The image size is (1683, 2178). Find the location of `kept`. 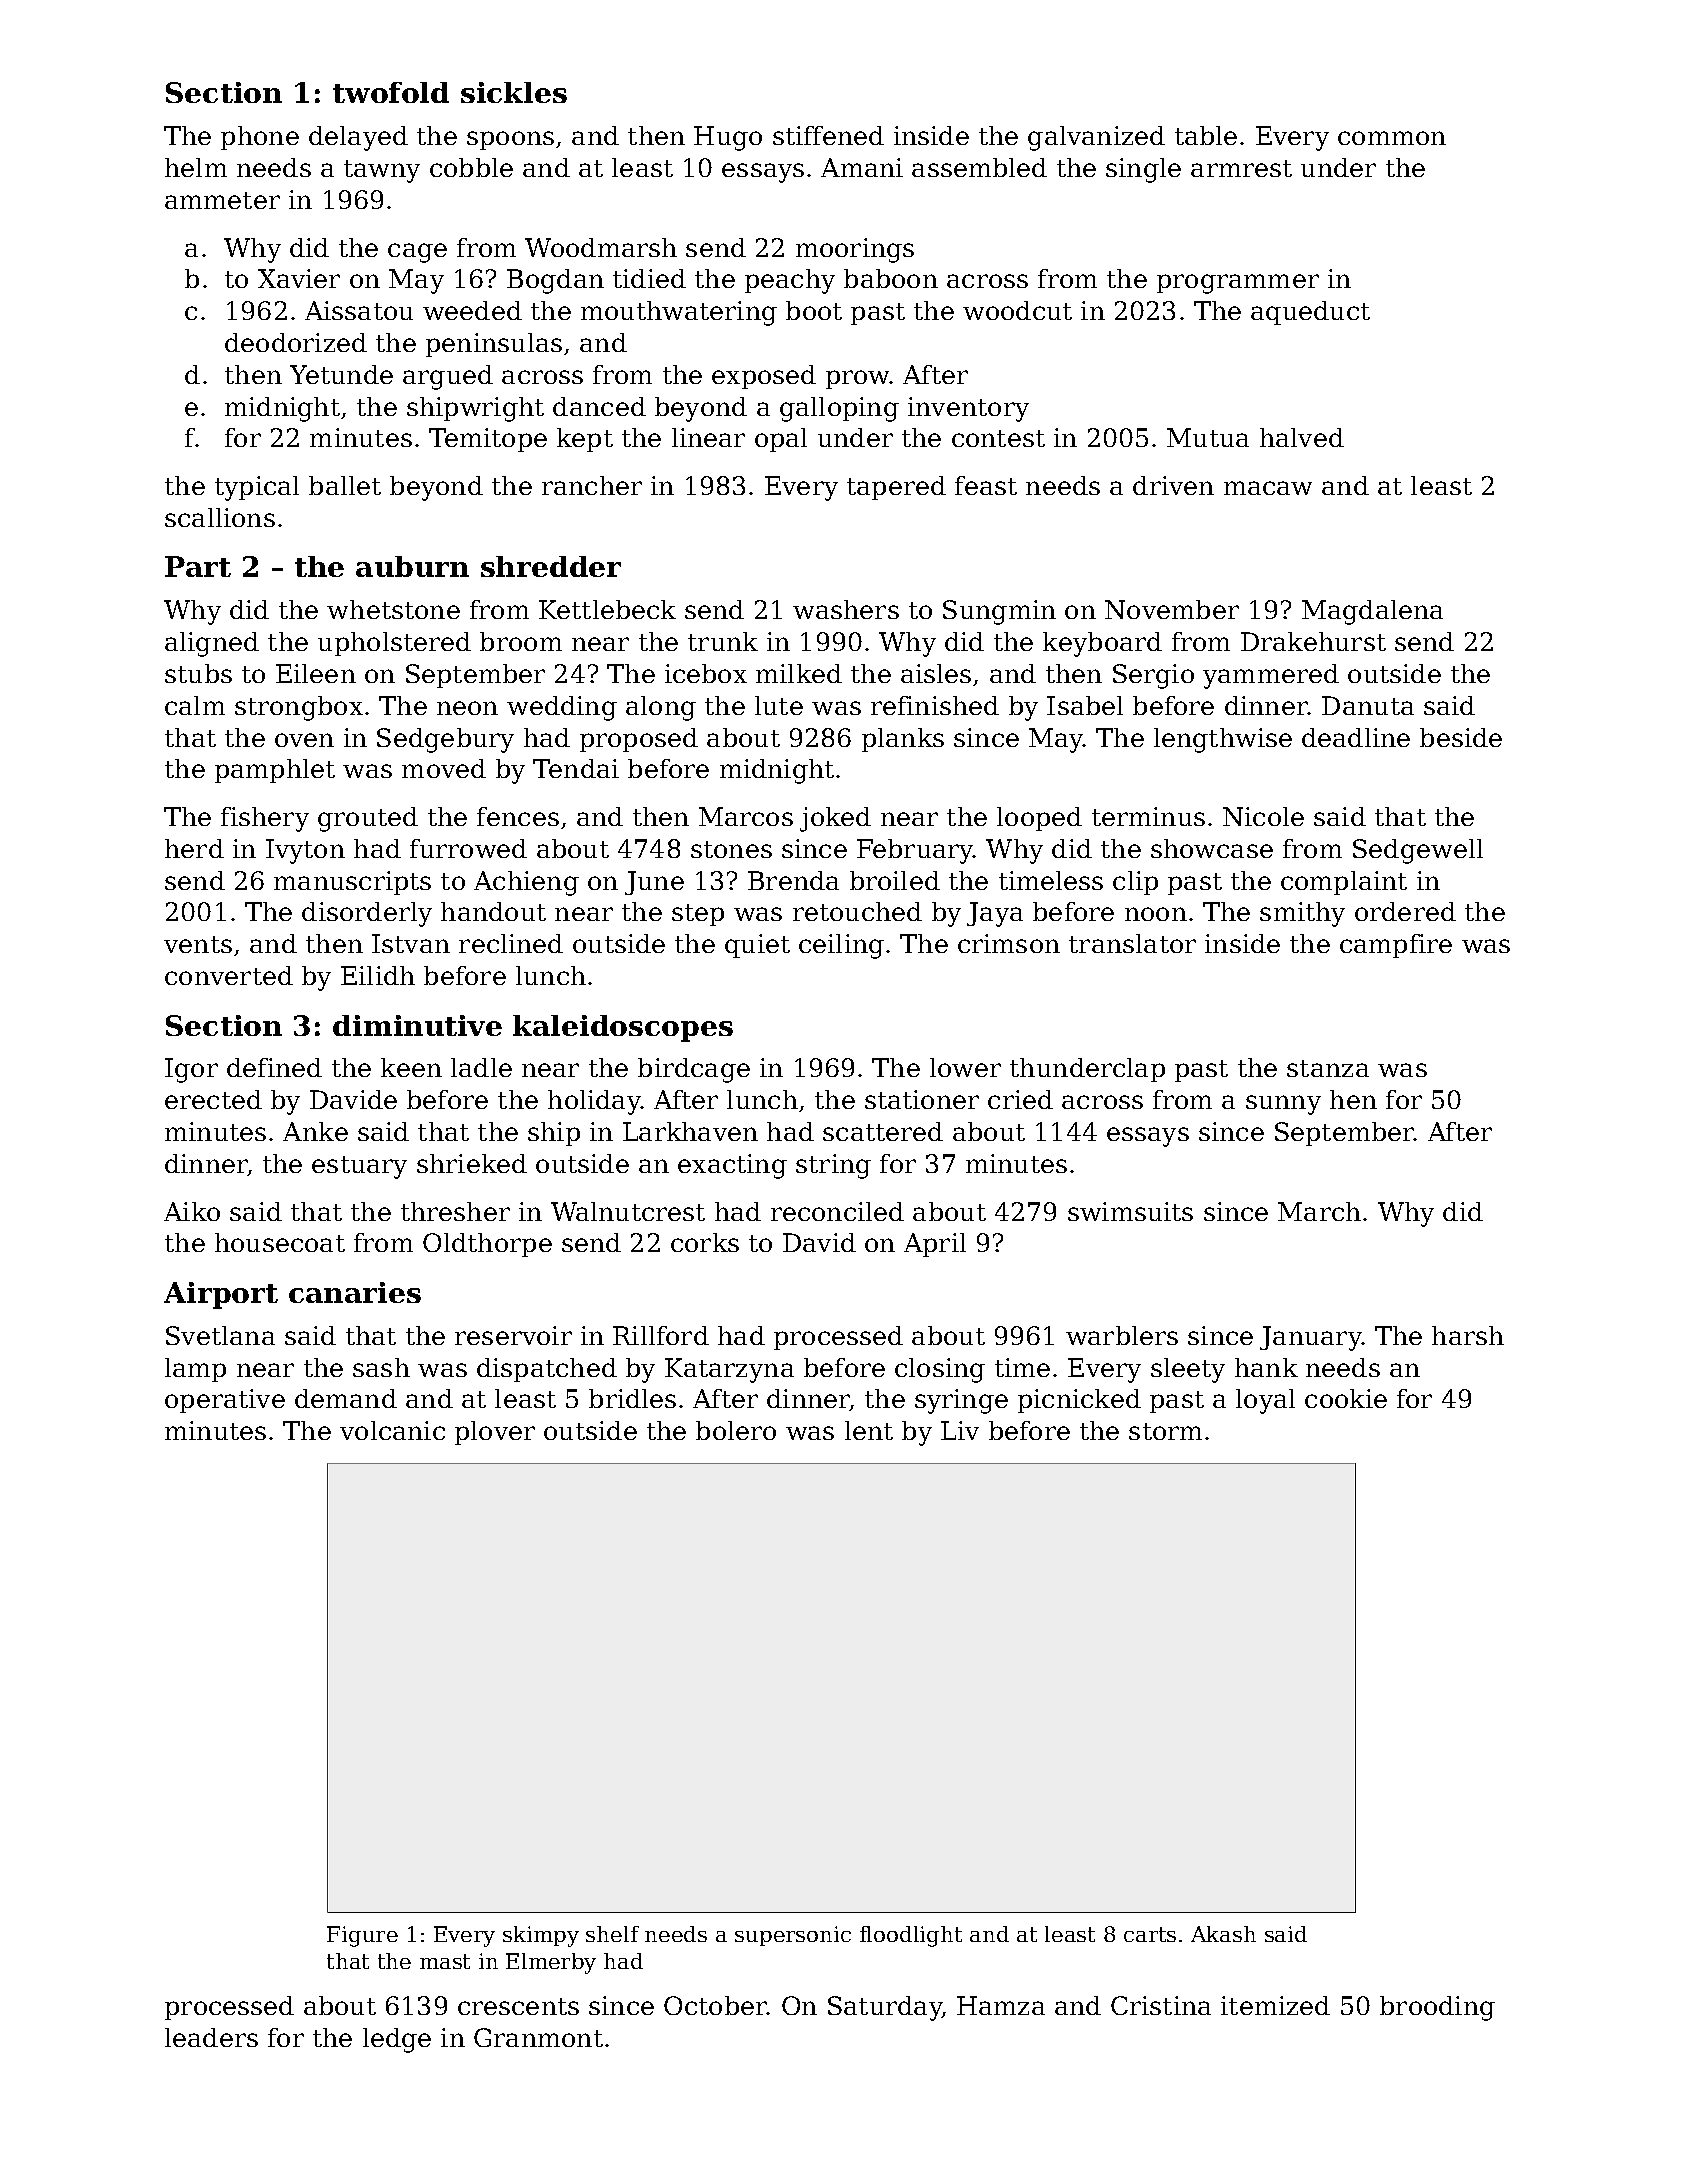

kept is located at coordinates (585, 440).
